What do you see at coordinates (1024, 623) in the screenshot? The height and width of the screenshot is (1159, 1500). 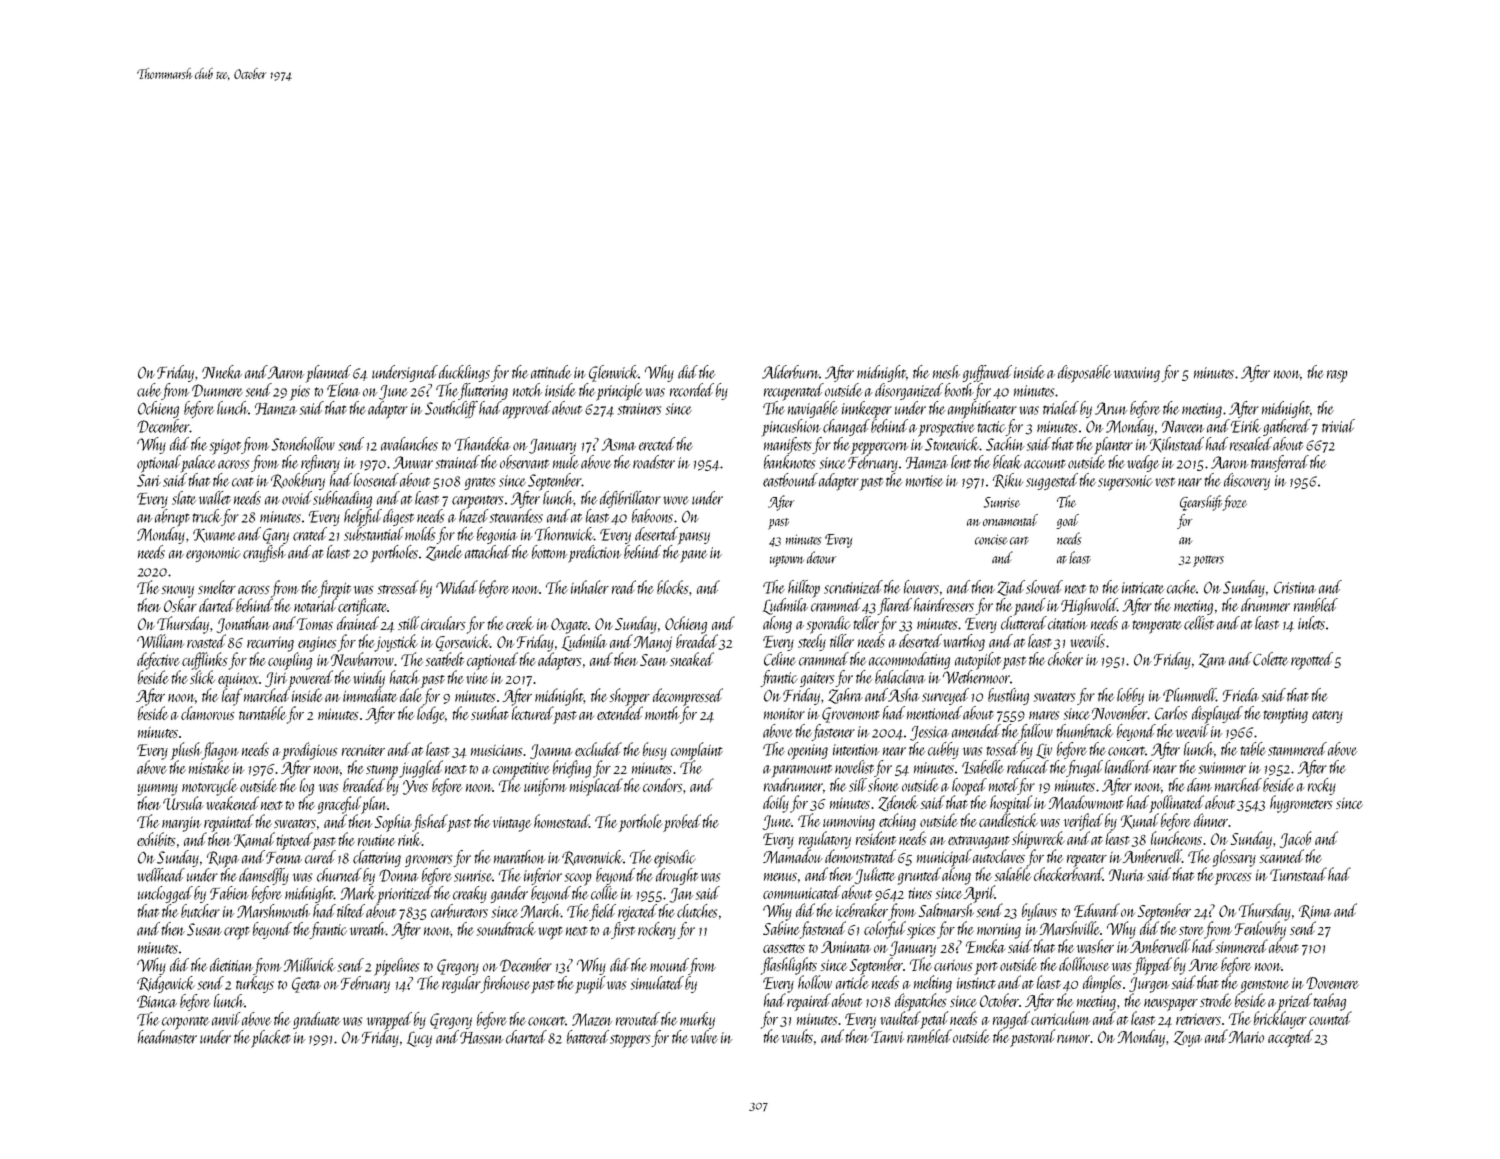 I see `cluttered` at bounding box center [1024, 623].
